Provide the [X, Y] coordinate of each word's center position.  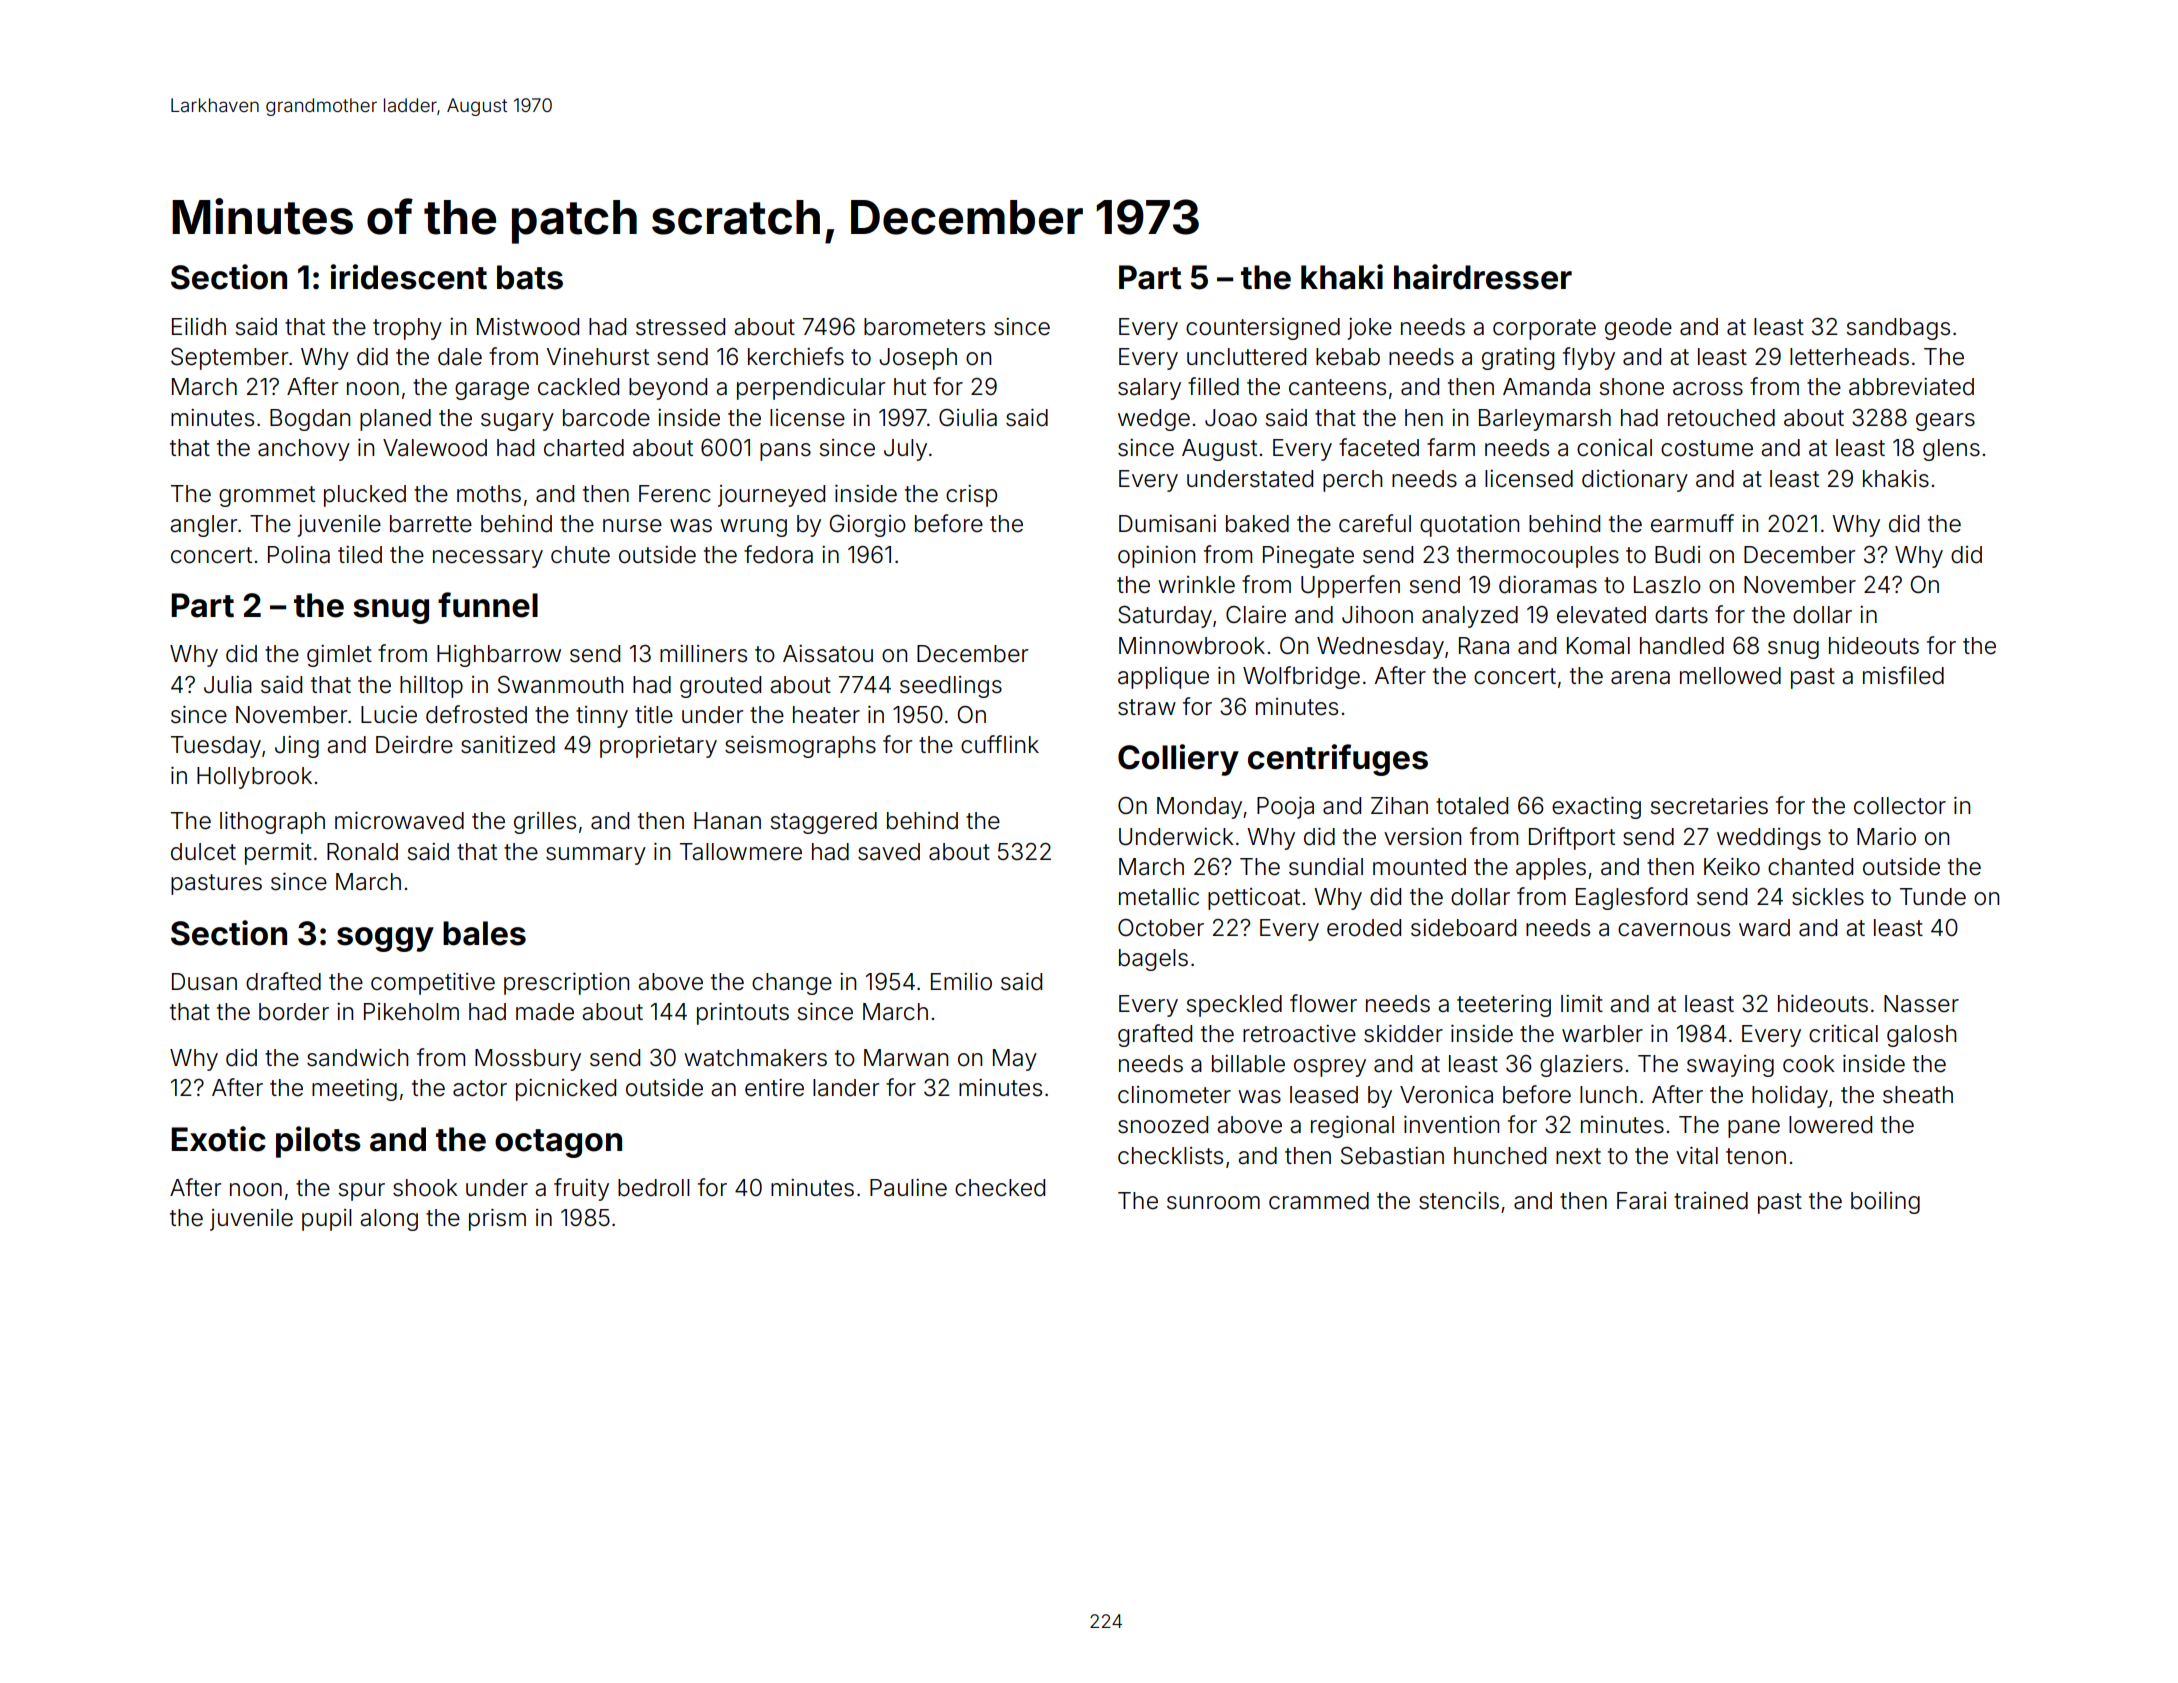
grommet [267, 496]
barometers [924, 327]
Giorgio [868, 526]
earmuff [1692, 523]
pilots [318, 1142]
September [229, 358]
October [1161, 928]
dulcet [203, 852]
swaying [1730, 1066]
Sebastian [1392, 1156]
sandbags [1898, 329]
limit [1582, 1003]
